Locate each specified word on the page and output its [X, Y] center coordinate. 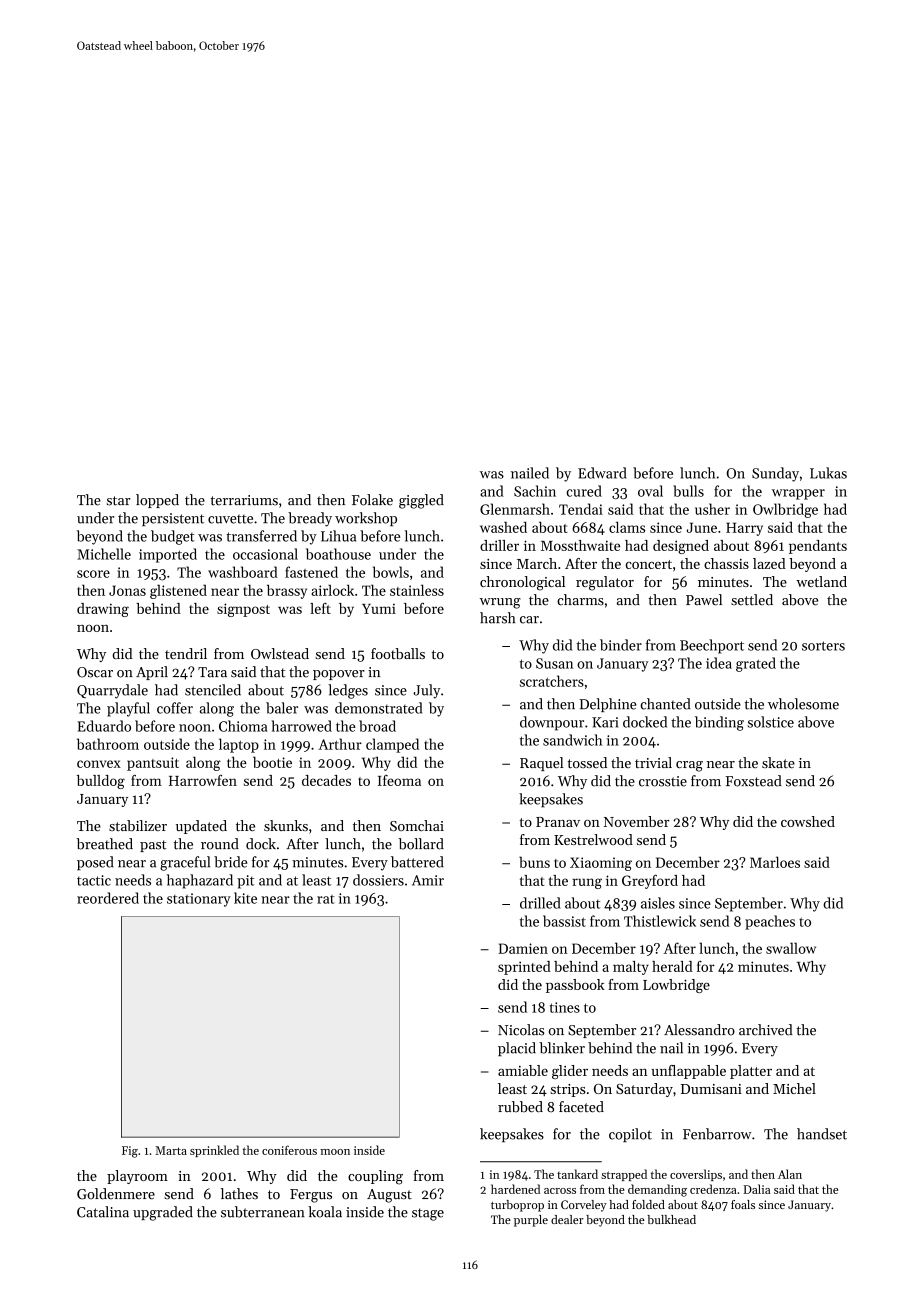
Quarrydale [112, 691]
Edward [602, 473]
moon [335, 1152]
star [118, 501]
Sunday [775, 474]
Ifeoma [399, 780]
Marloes [775, 862]
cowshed [808, 821]
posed [95, 863]
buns [534, 862]
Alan [790, 1174]
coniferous [289, 1150]
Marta [171, 1150]
